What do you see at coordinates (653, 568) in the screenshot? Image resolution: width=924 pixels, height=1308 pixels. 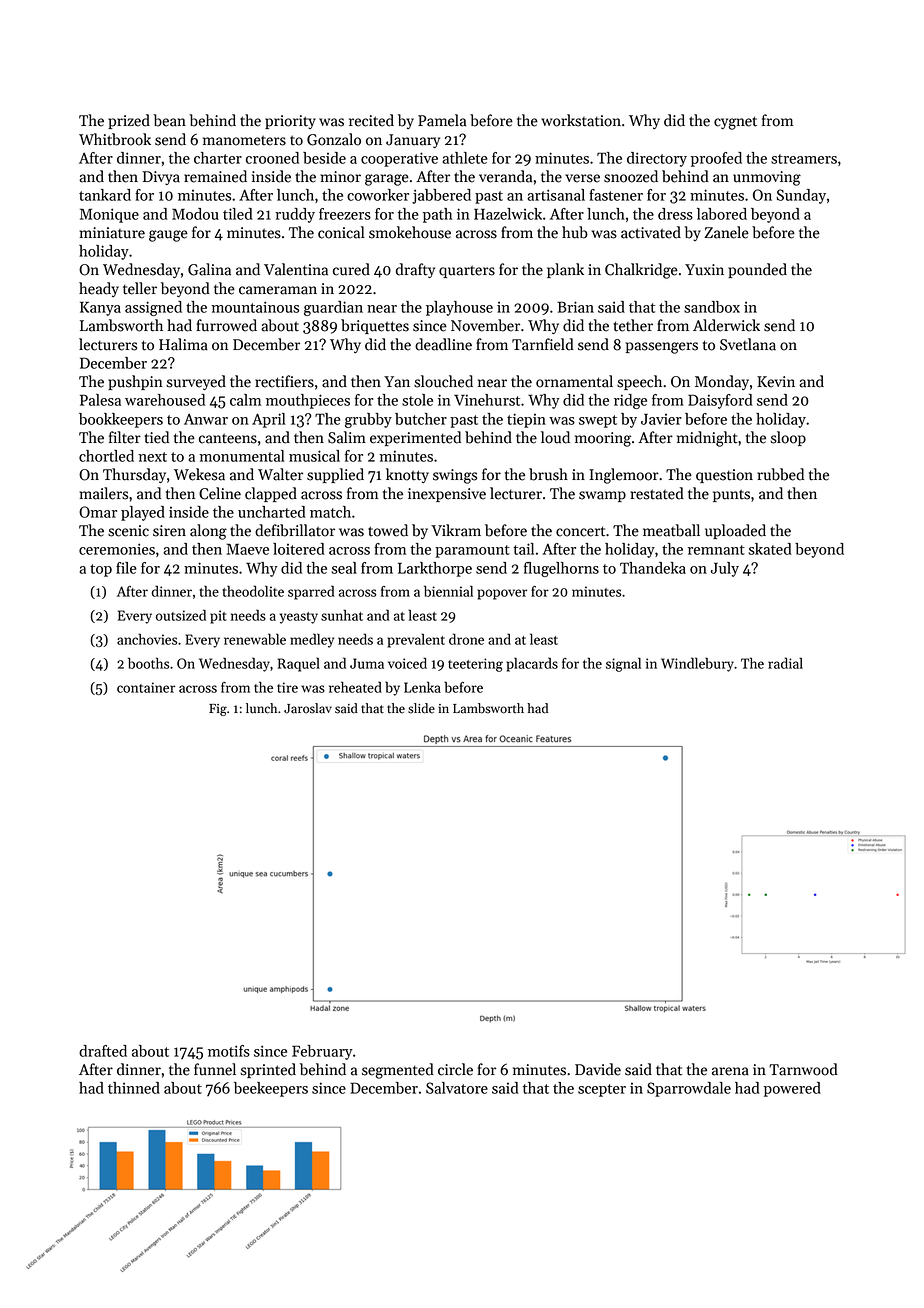 I see `Thandeka` at bounding box center [653, 568].
